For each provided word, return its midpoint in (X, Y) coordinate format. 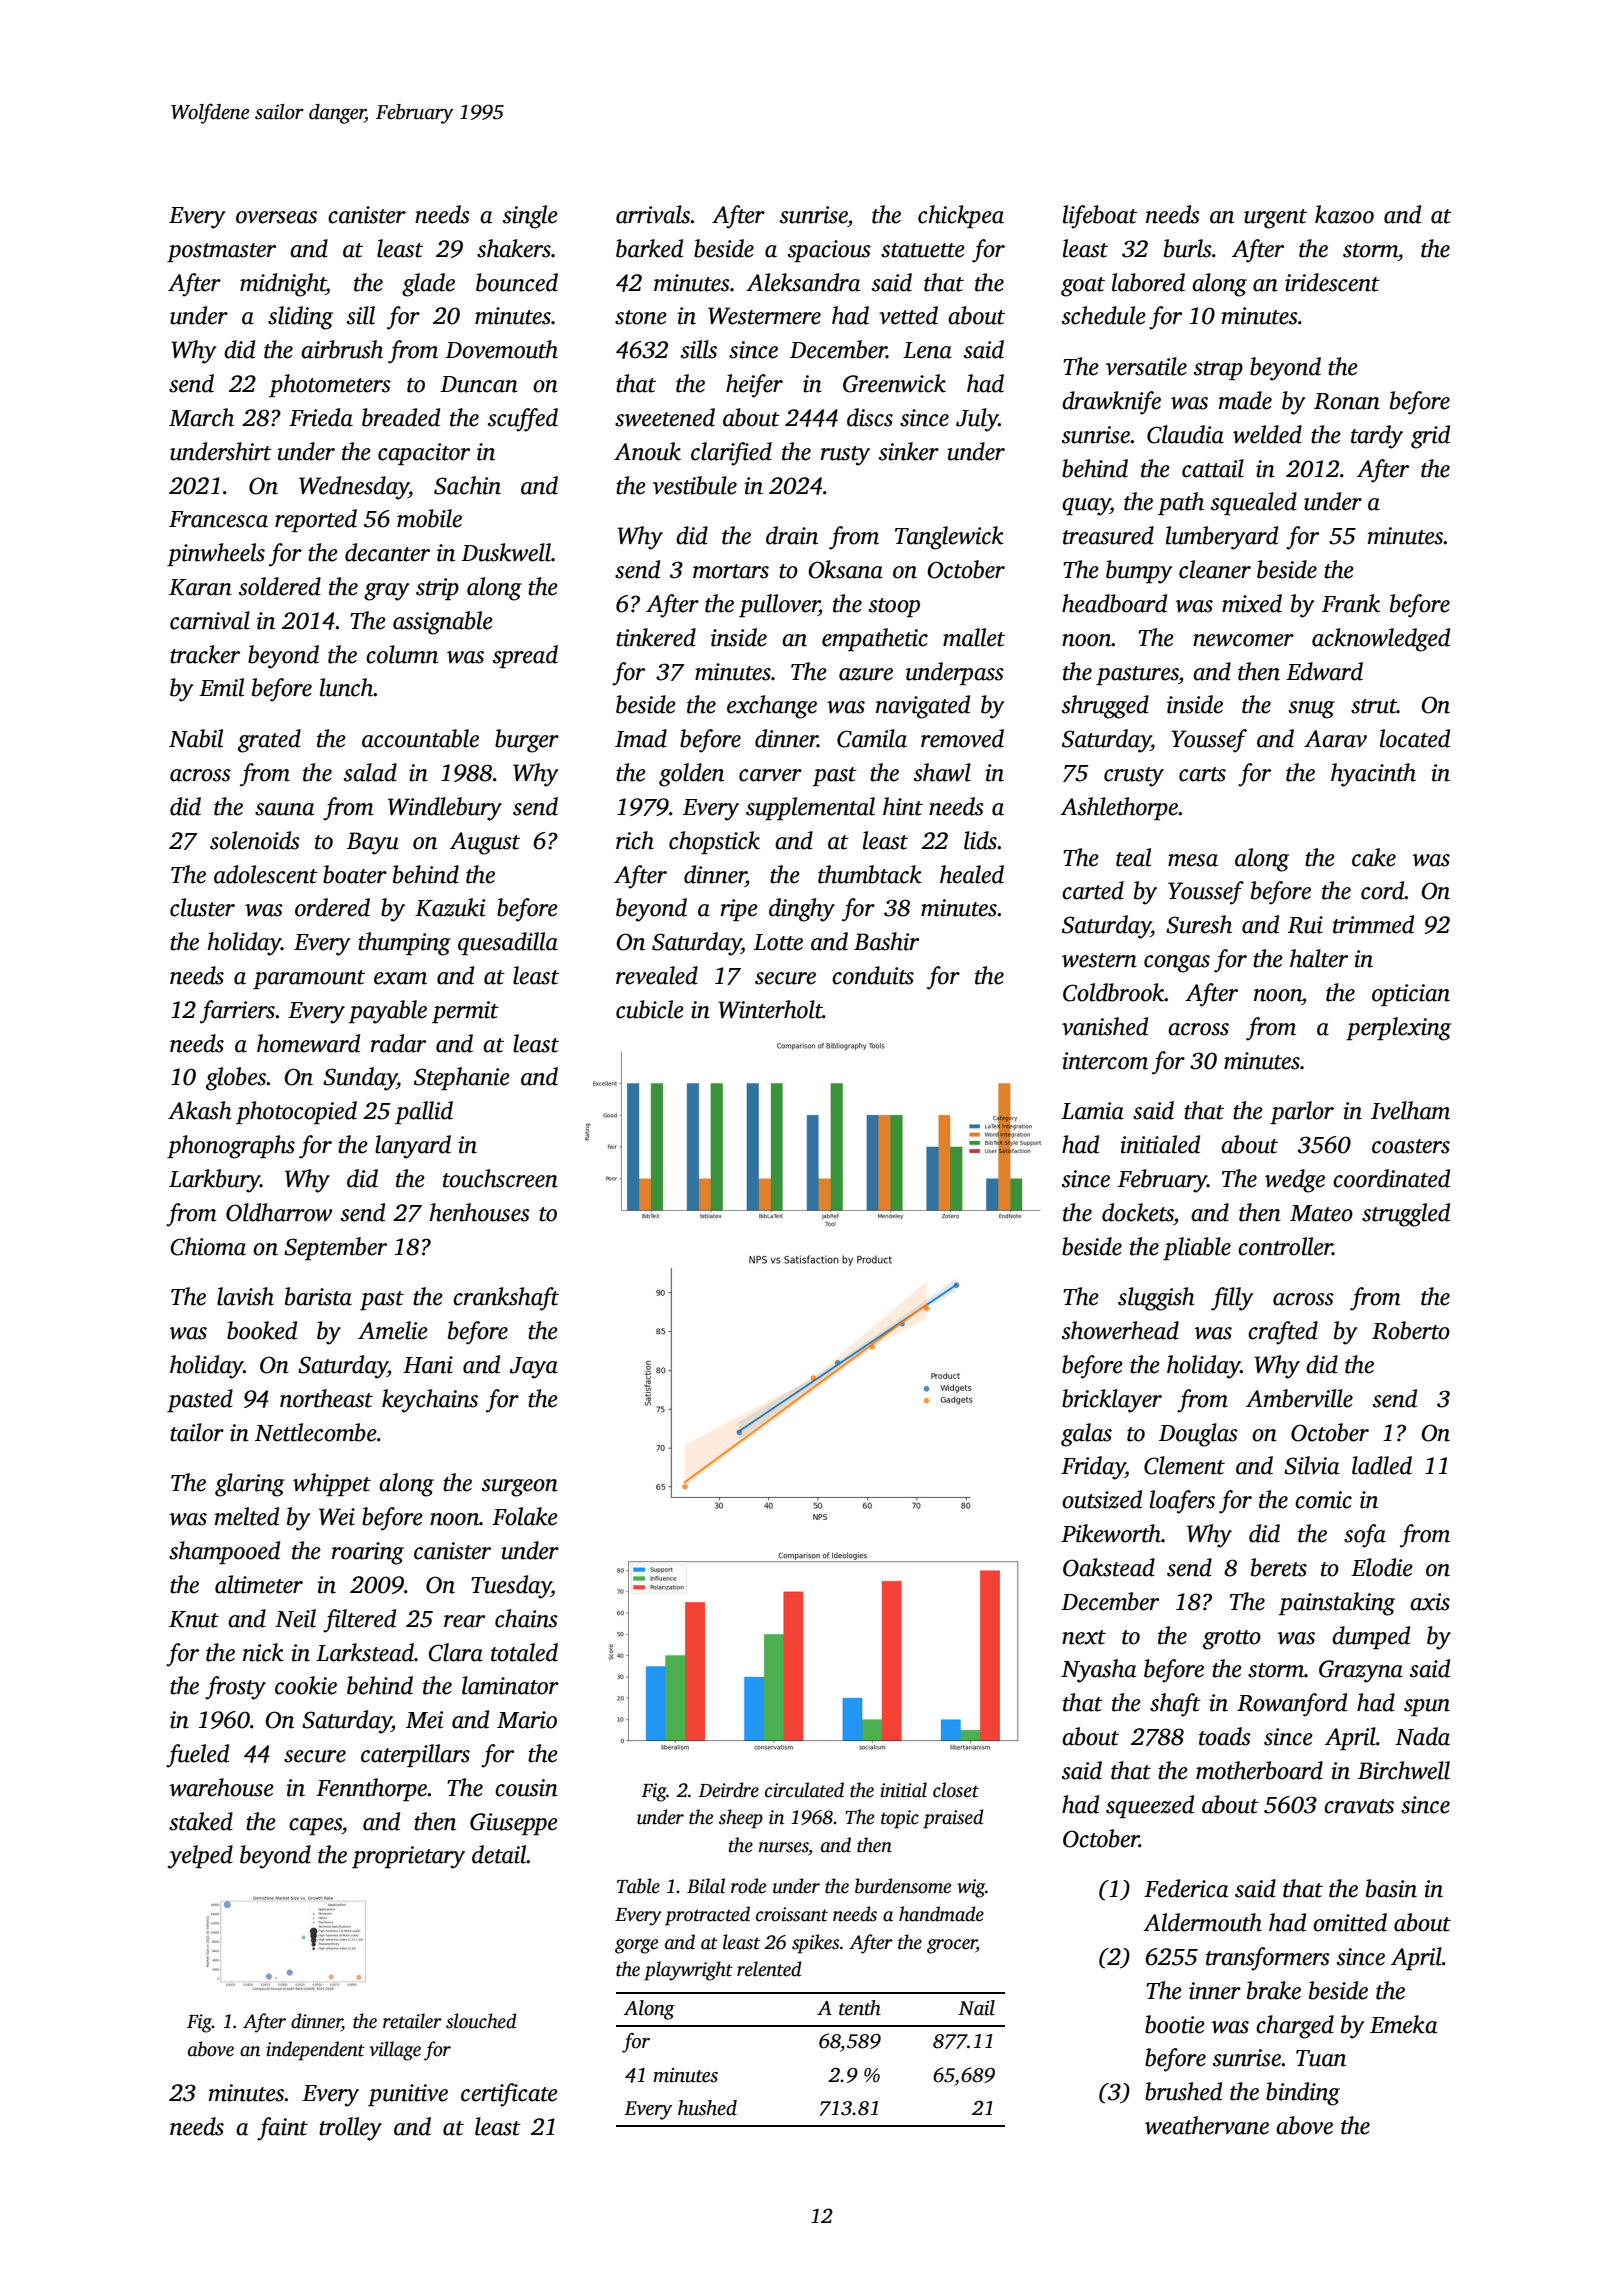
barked (649, 248)
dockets (1138, 1212)
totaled (524, 1652)
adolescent (266, 874)
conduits (873, 975)
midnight (283, 285)
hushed (707, 2108)
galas (1086, 1435)
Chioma (208, 1246)
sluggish (1156, 1299)
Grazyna (1361, 1671)
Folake (525, 1516)
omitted (1350, 1922)
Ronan (1347, 401)
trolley (350, 2129)
